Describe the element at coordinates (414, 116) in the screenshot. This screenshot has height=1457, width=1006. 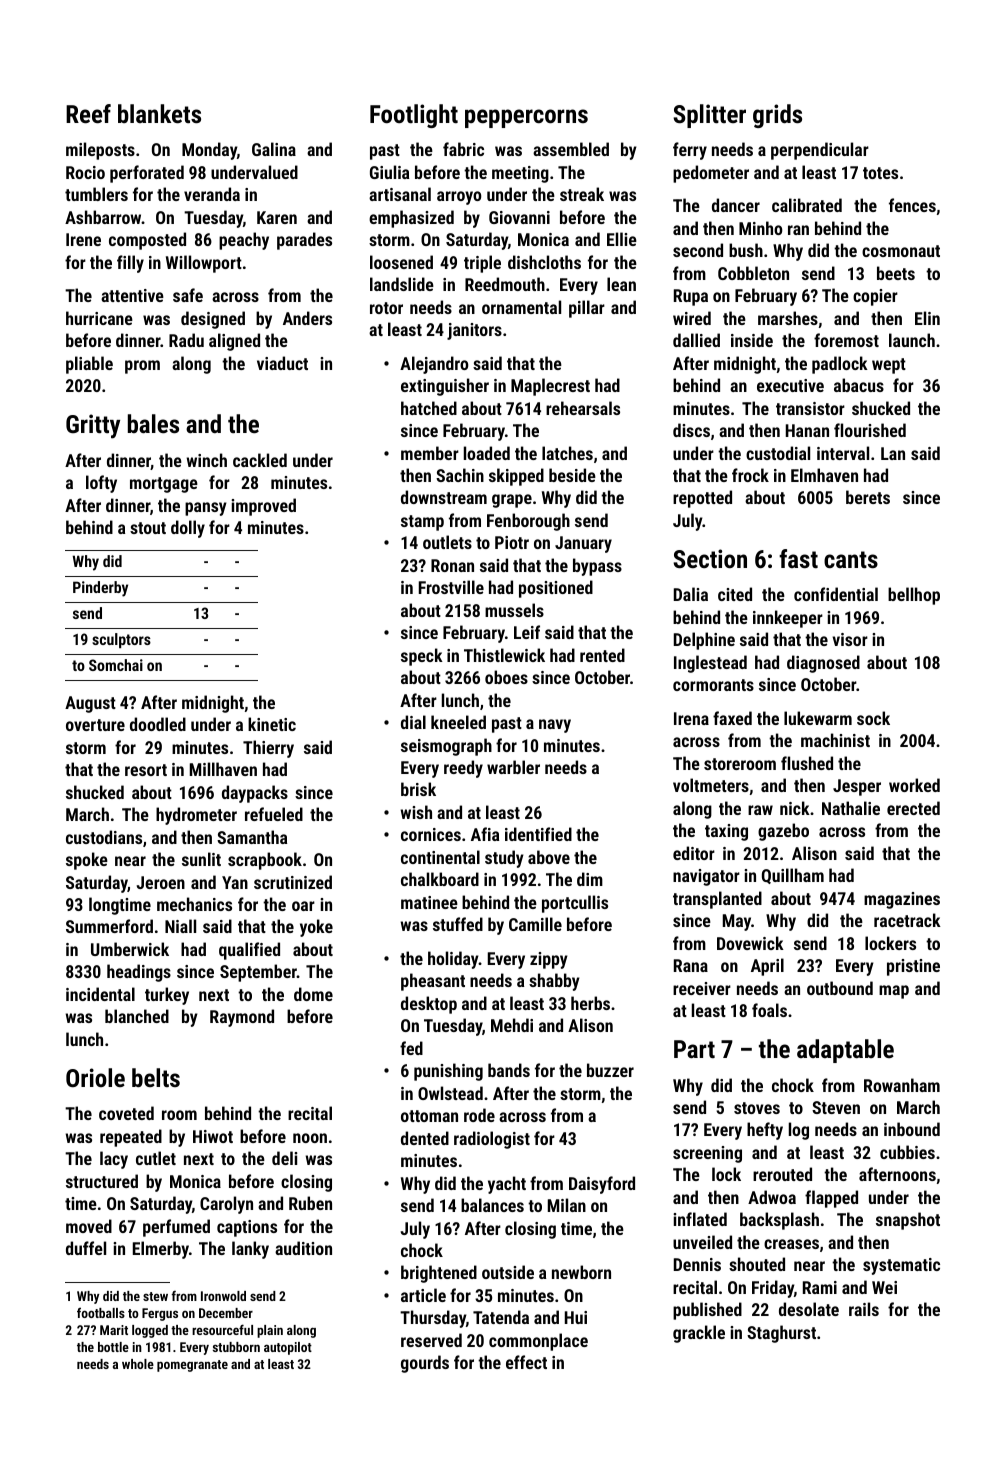
I see `Footlight` at that location.
